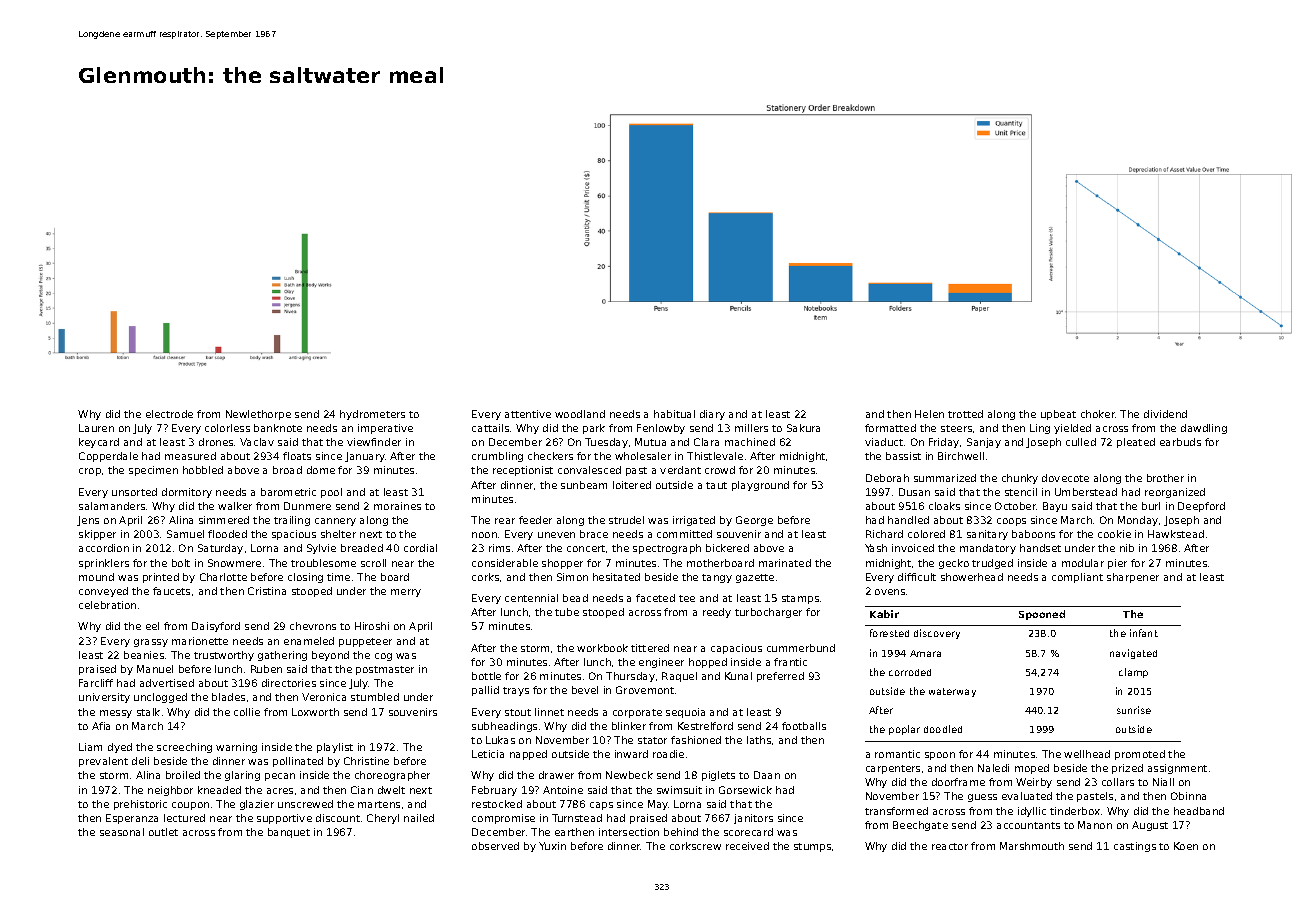  What do you see at coordinates (1134, 710) in the screenshot?
I see `sunrise` at bounding box center [1134, 710].
